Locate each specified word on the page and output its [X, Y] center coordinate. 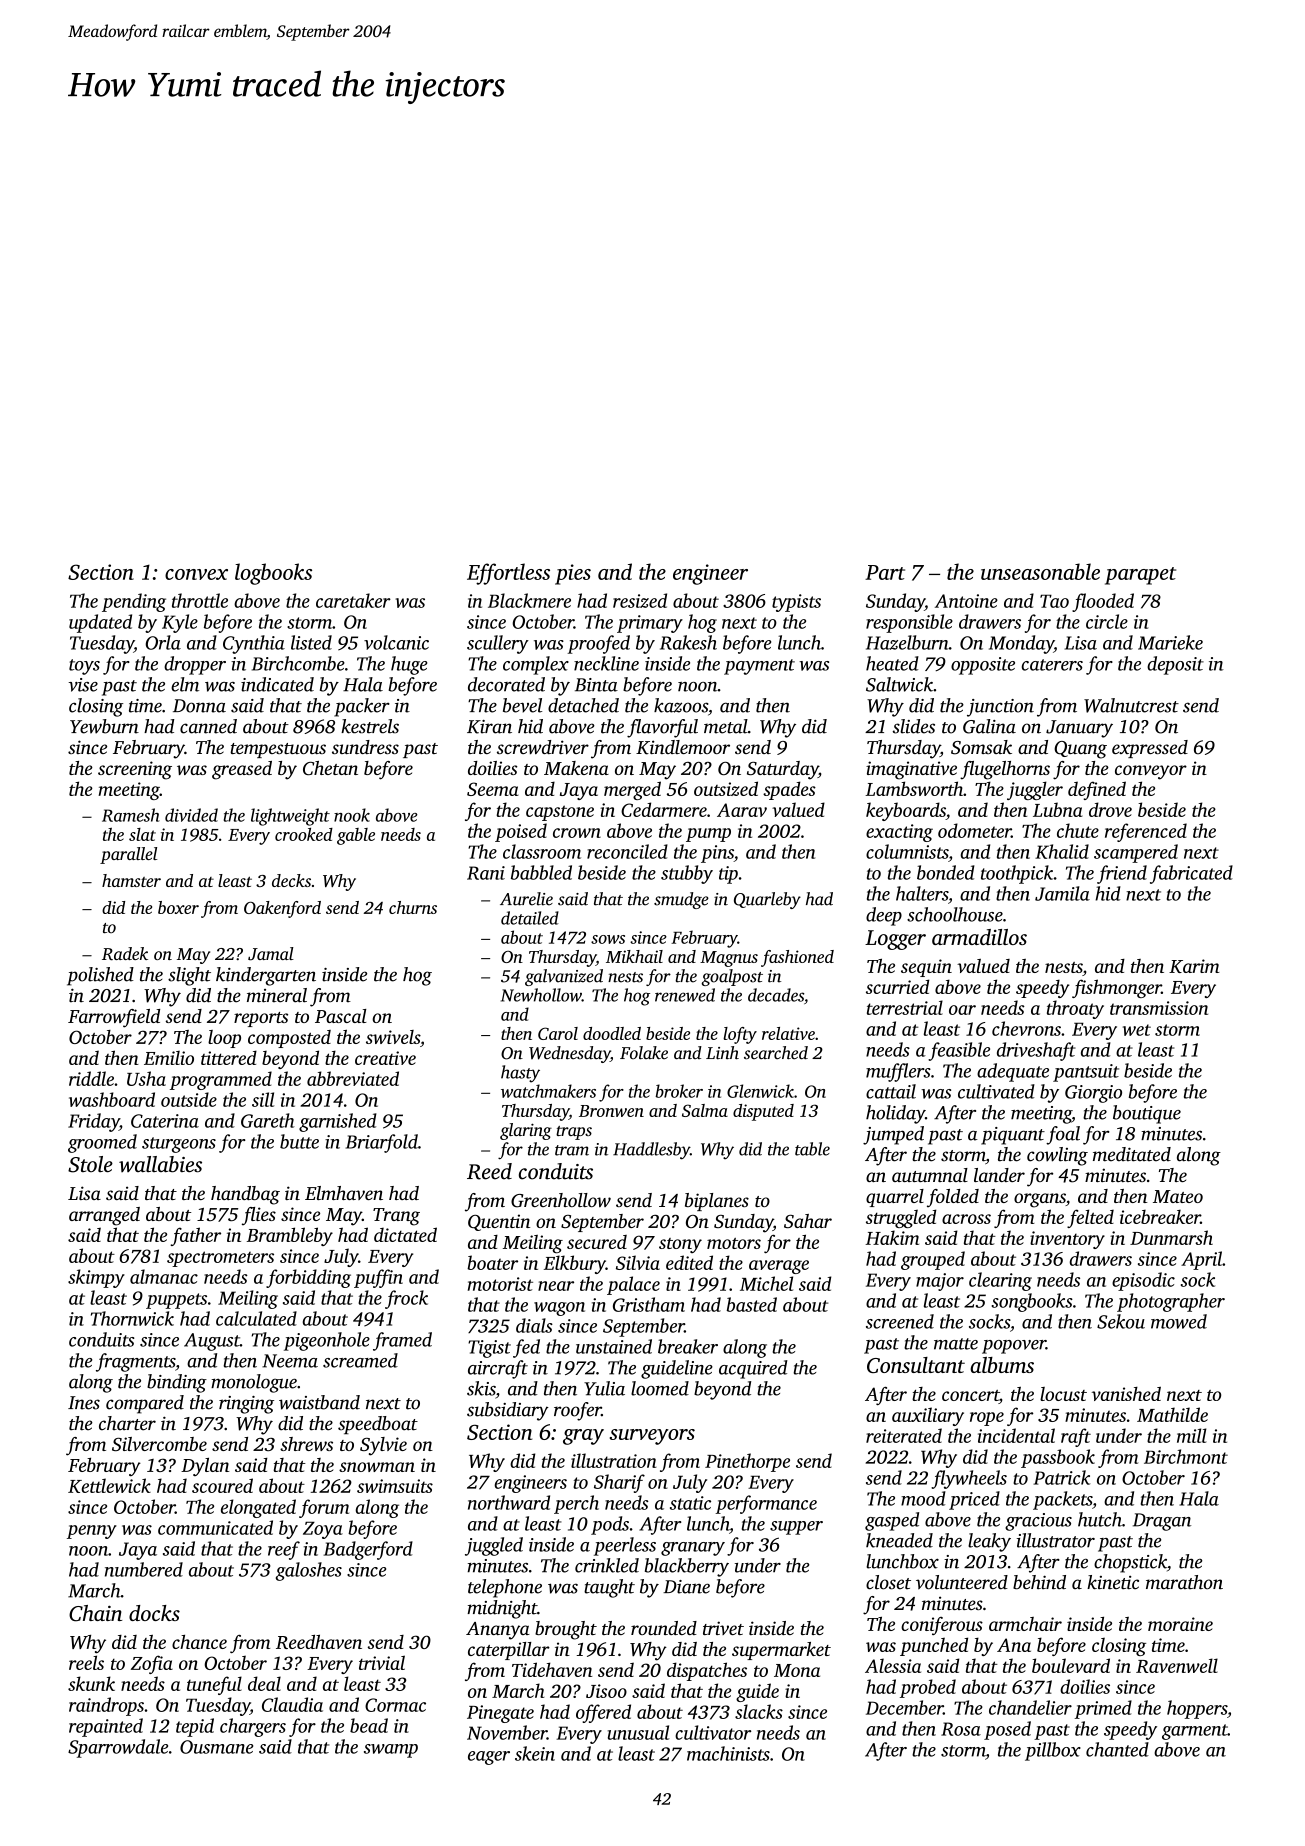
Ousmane [216, 1747]
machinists [728, 1753]
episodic [1143, 1281]
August [212, 1342]
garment [1195, 1732]
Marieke [1170, 642]
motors [734, 1243]
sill [263, 1099]
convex [196, 574]
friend [1122, 874]
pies [573, 574]
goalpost [732, 977]
